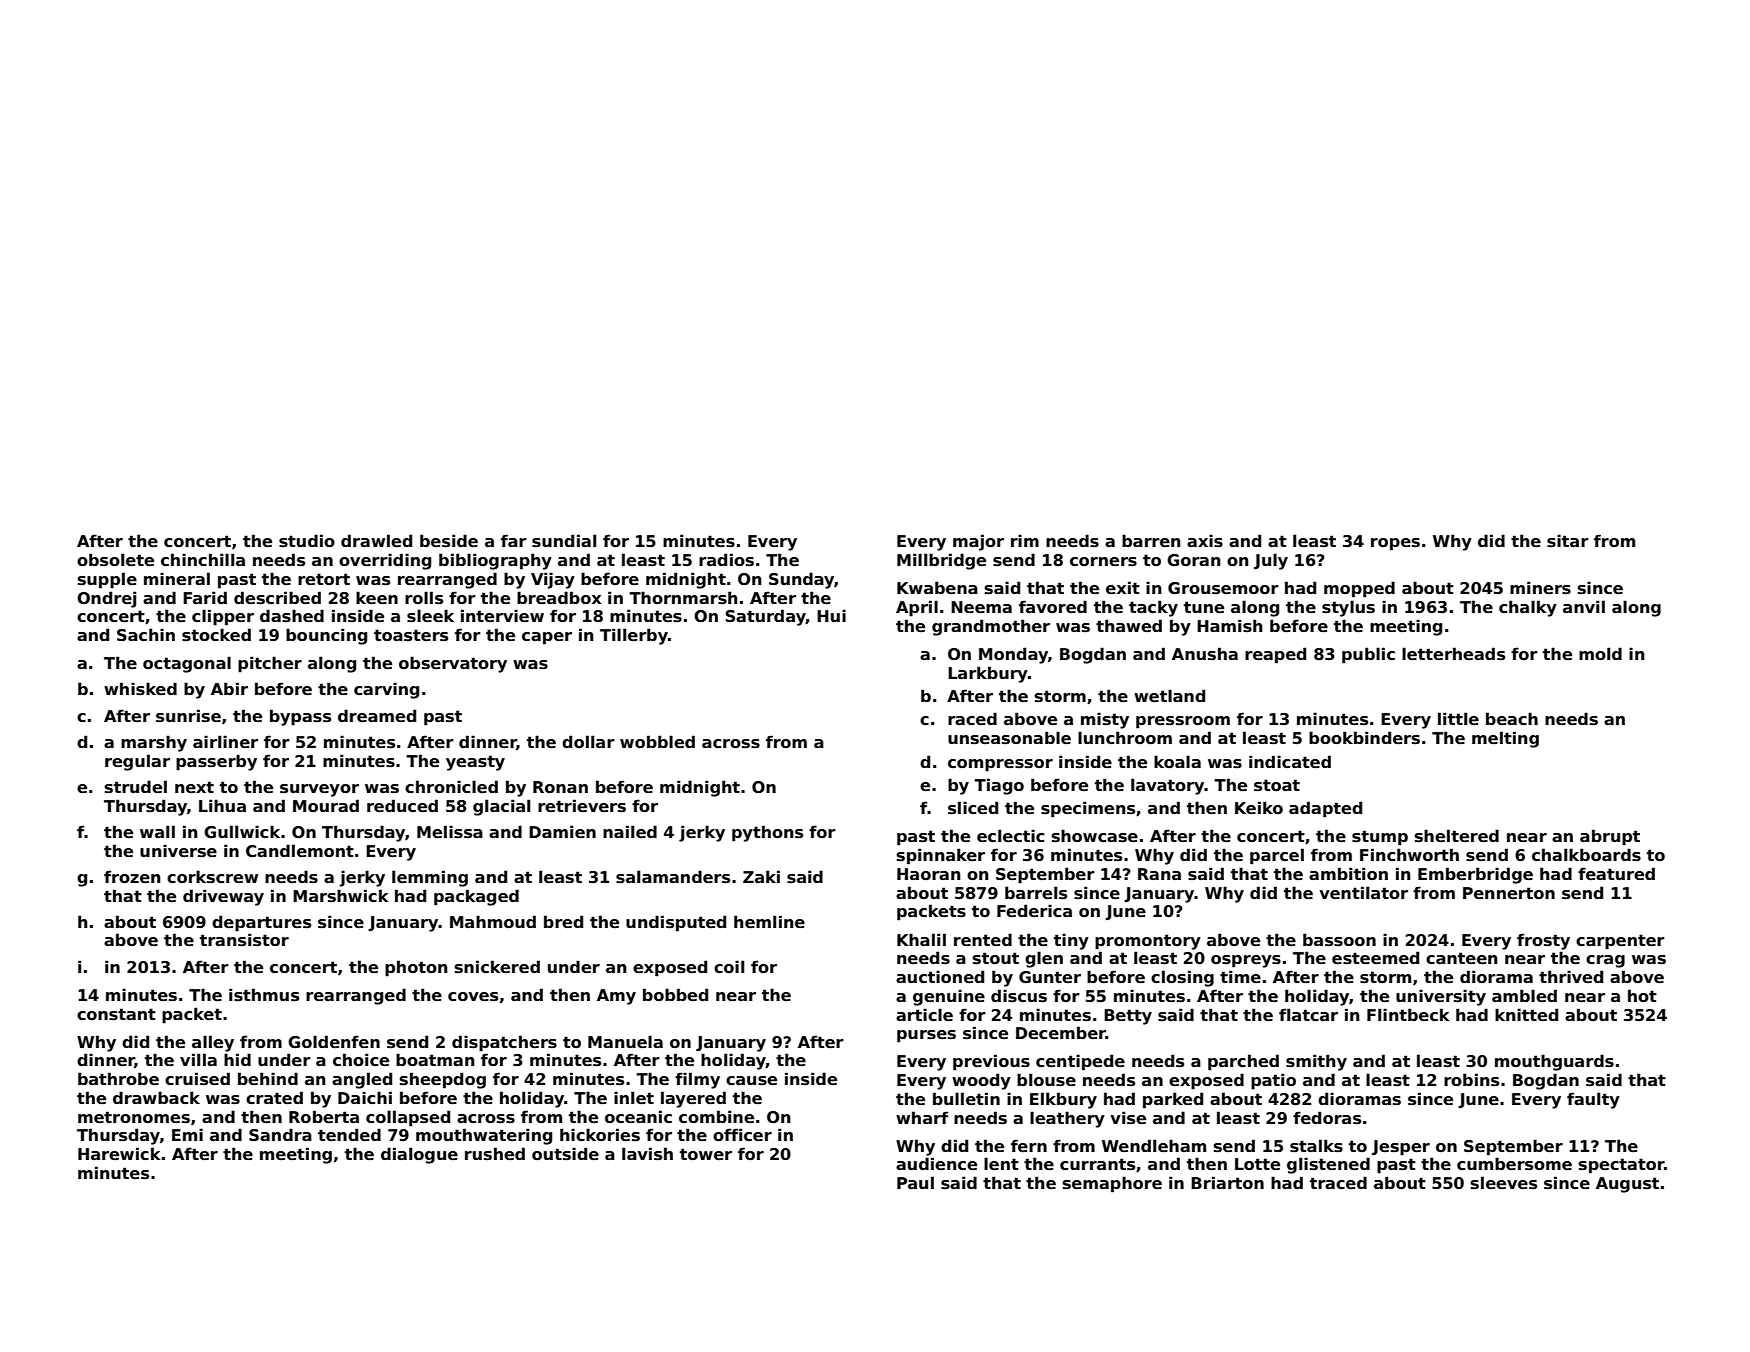  Describe the element at coordinates (1000, 765) in the image. I see `compressor` at that location.
